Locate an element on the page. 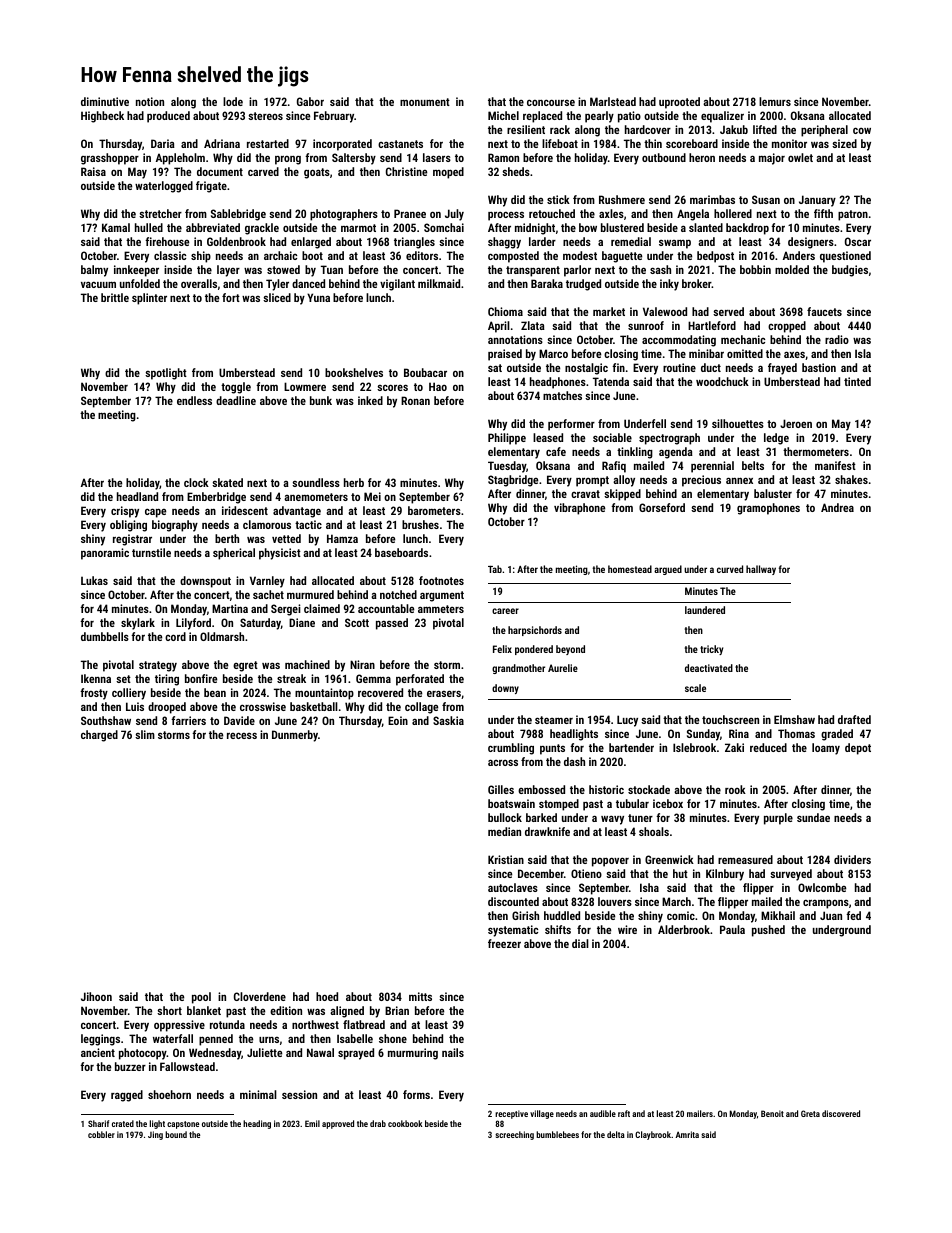 This image has width=952, height=1233. Yuna is located at coordinates (318, 297).
